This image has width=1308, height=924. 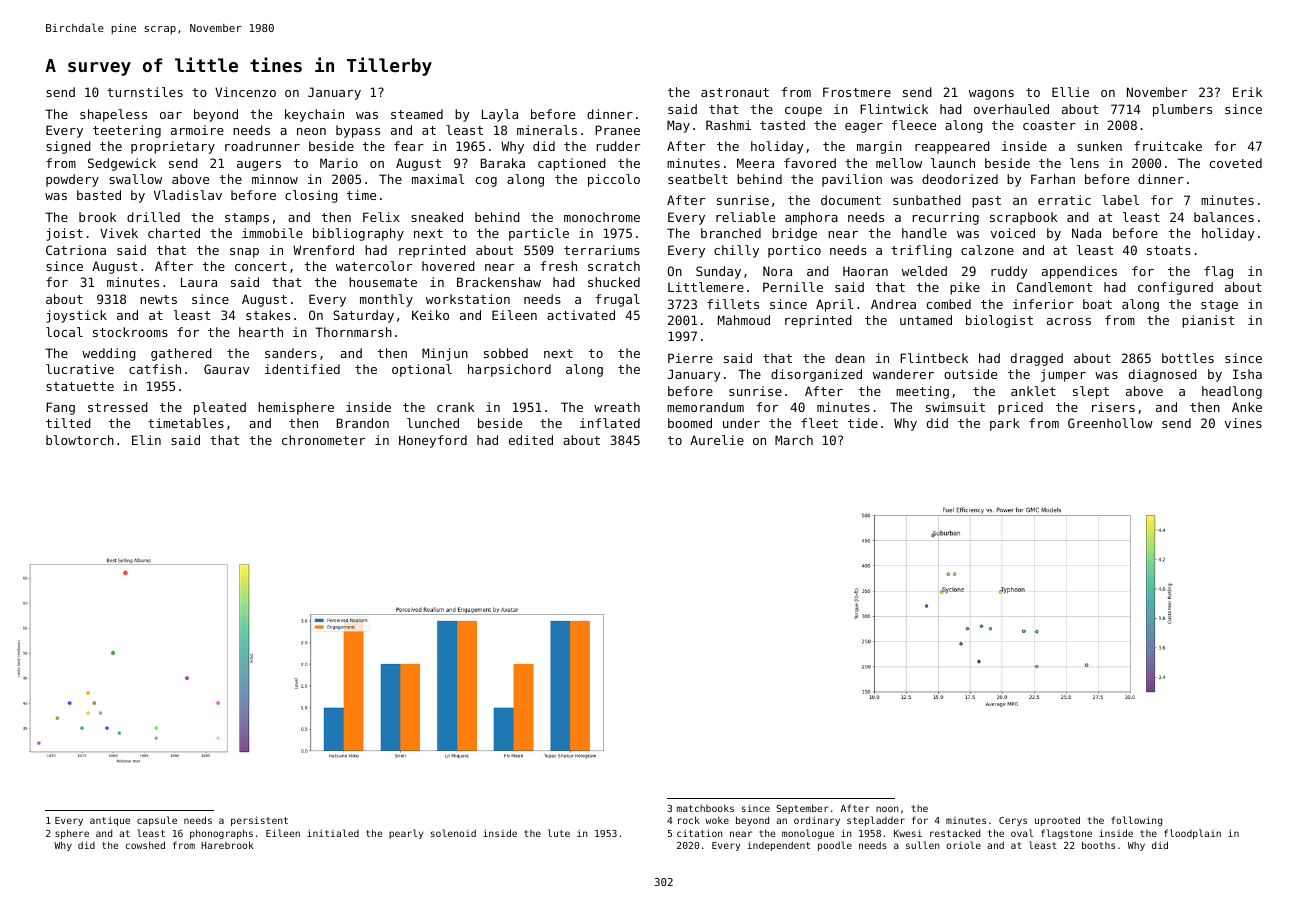 I want to click on Vincenzo, so click(x=245, y=92).
